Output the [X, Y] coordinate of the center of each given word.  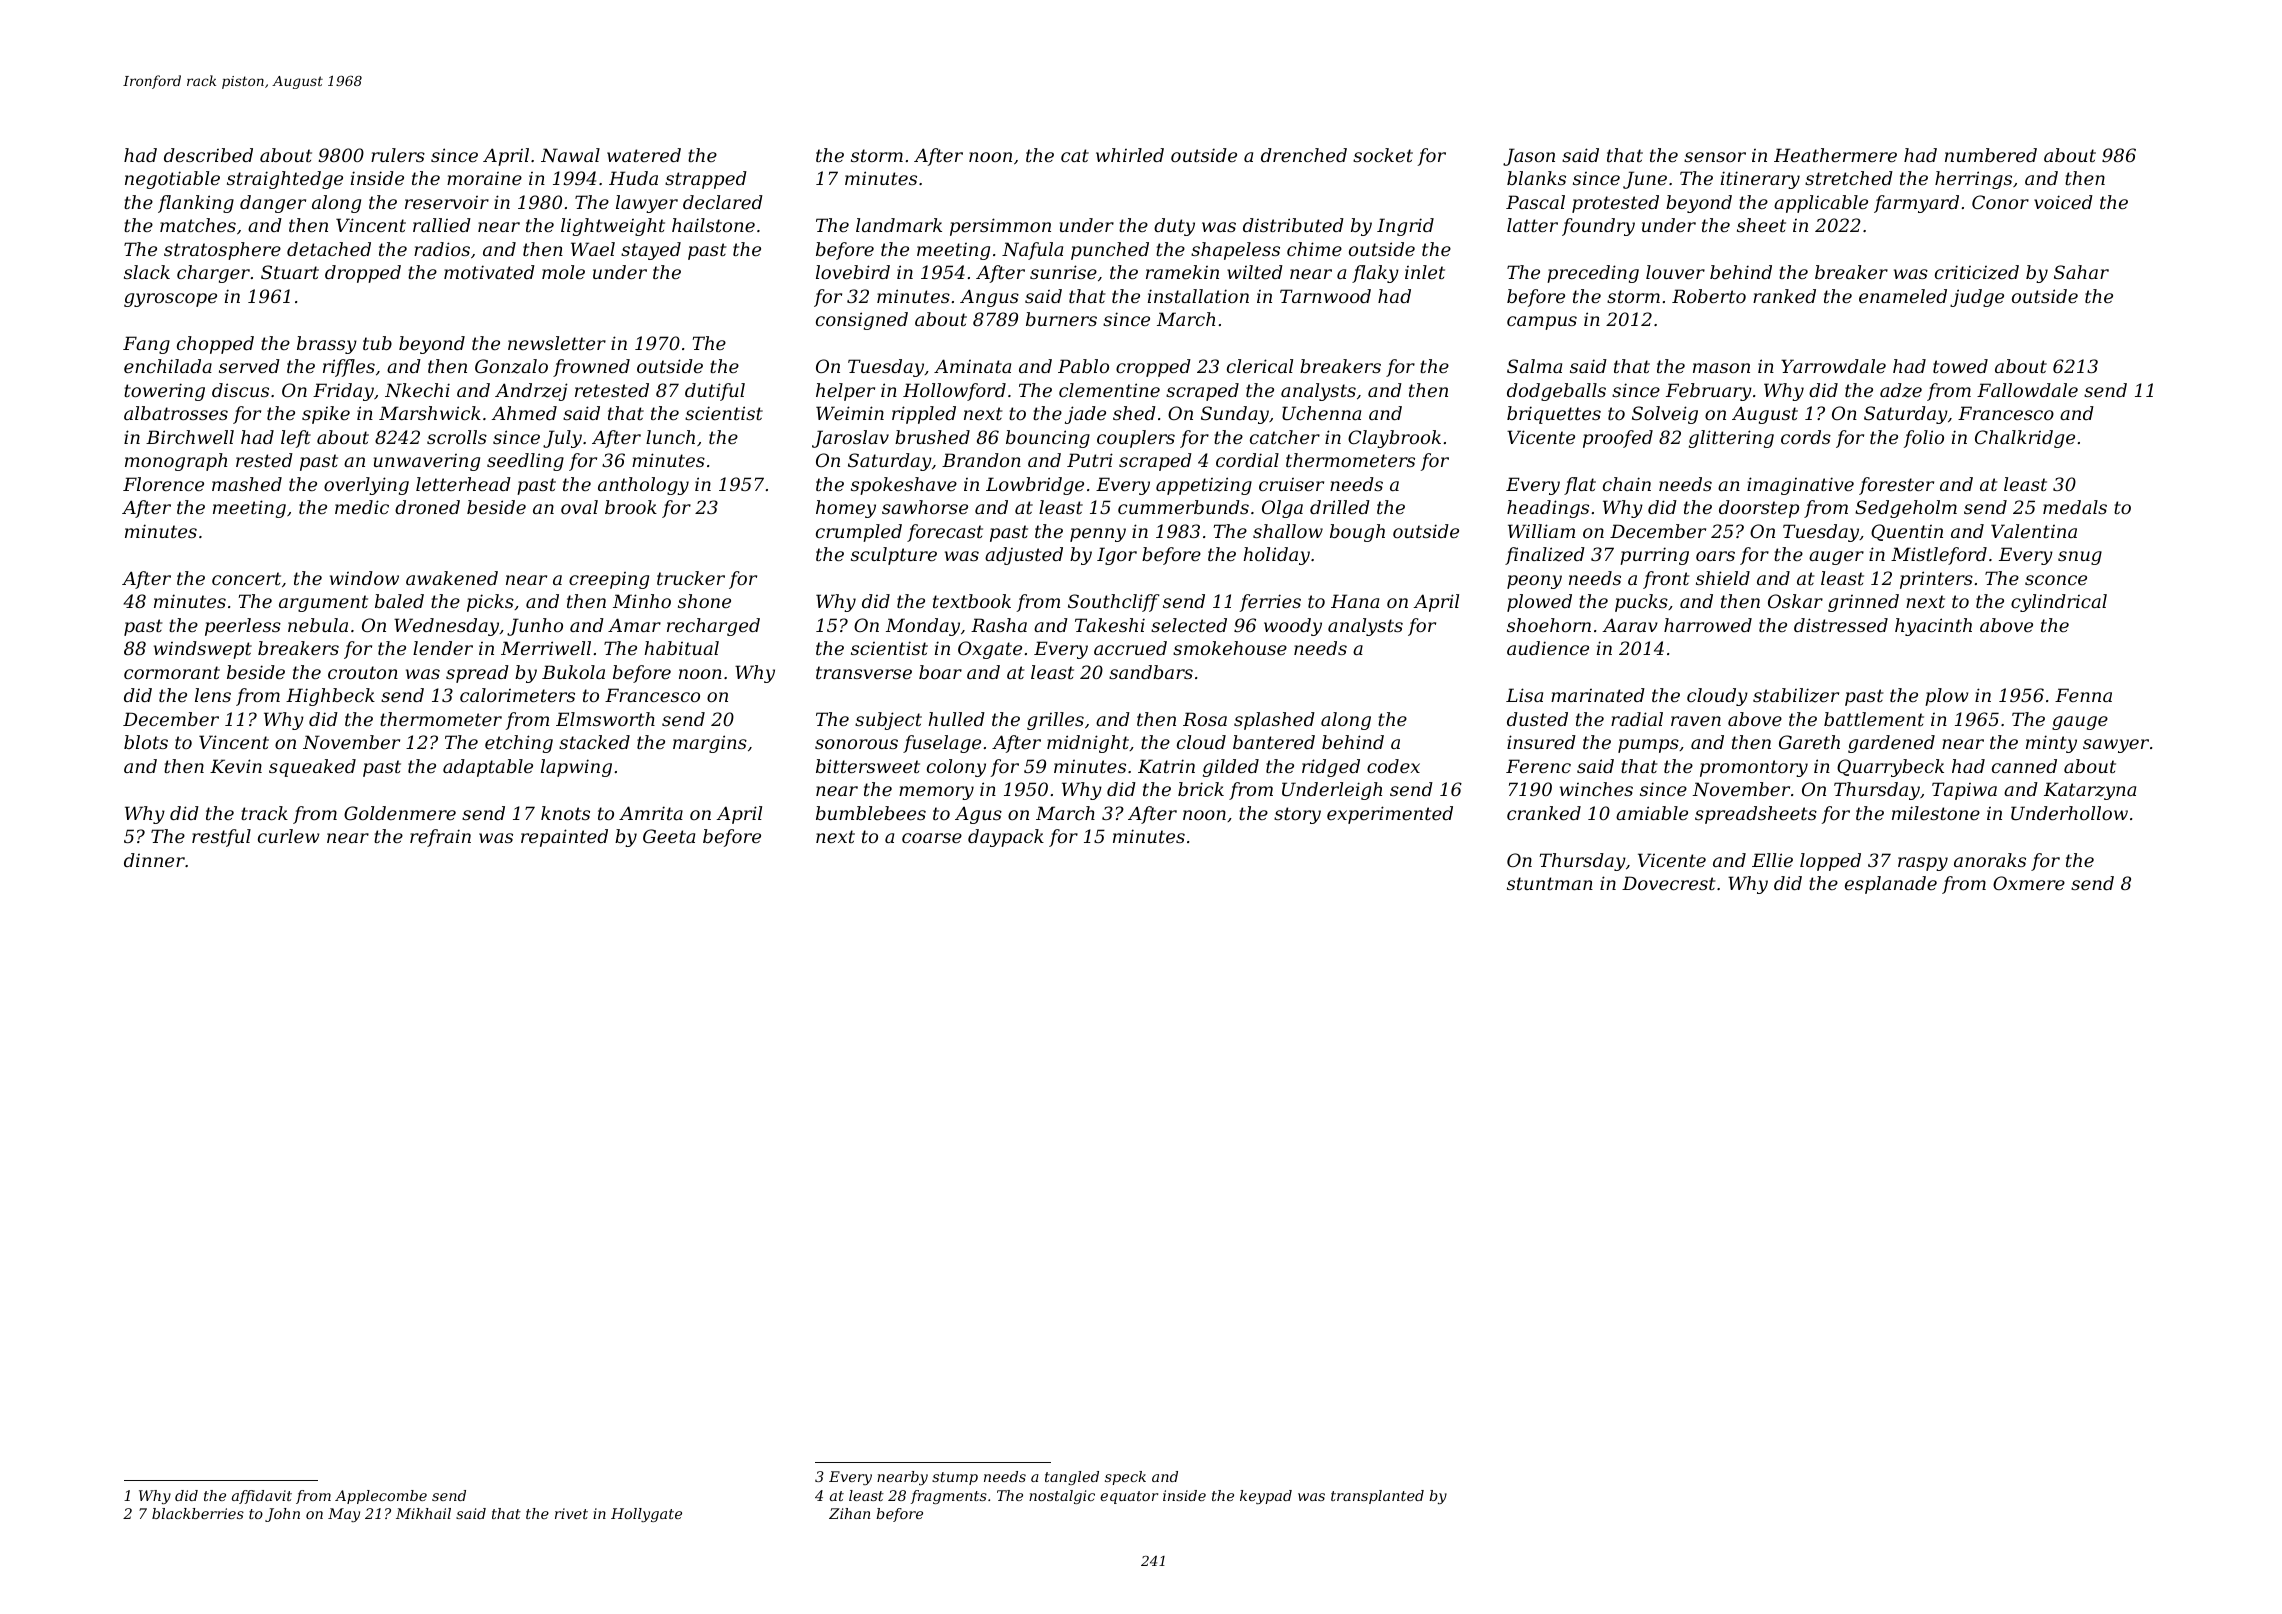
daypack [1006, 838]
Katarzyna [2090, 791]
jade [1085, 415]
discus [240, 390]
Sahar [2081, 272]
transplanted [1377, 1497]
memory [936, 793]
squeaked [312, 768]
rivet [571, 1513]
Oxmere [2029, 883]
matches [198, 225]
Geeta [669, 836]
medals [2075, 507]
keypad [1266, 1497]
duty [1174, 227]
